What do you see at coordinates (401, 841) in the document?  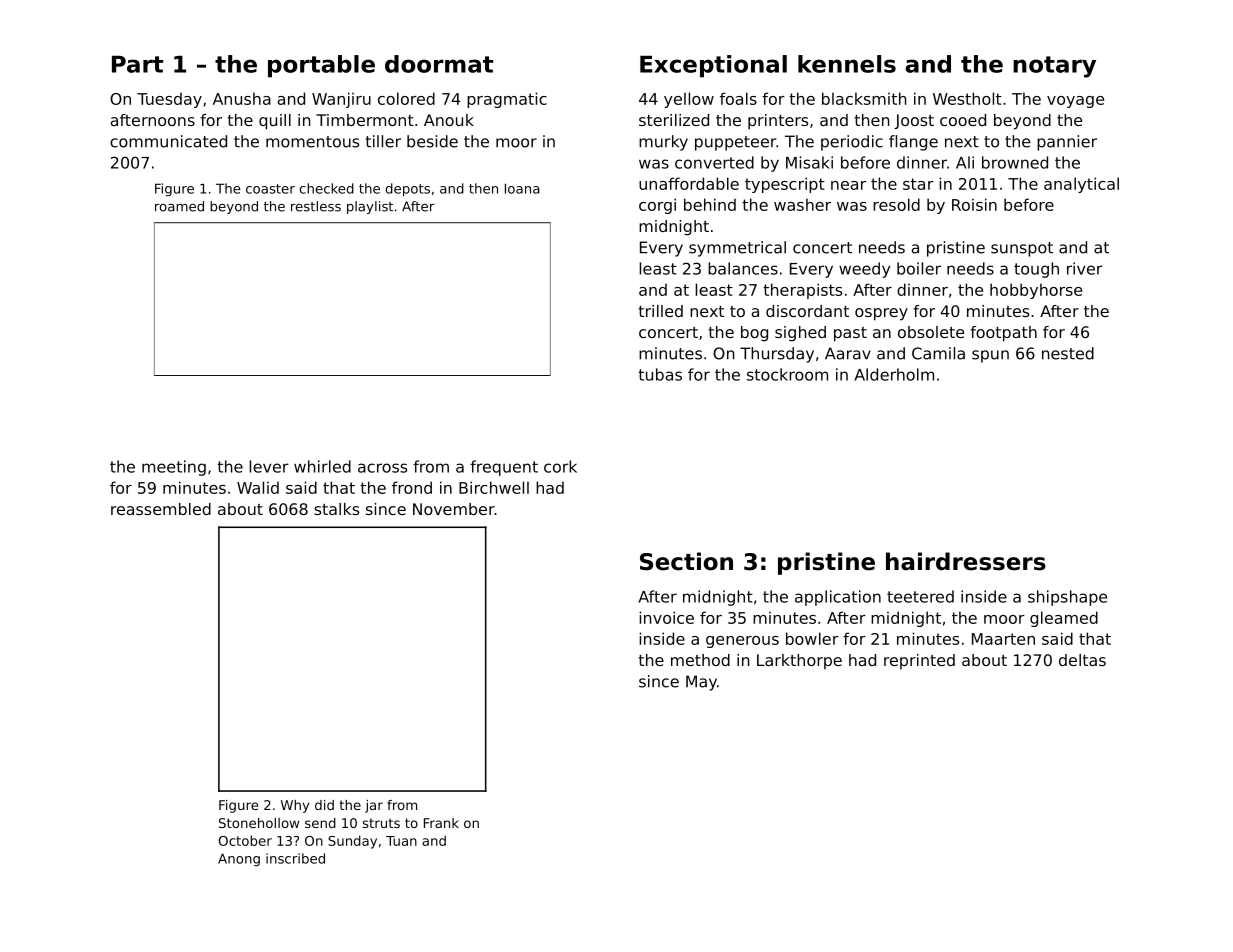 I see `Tuan` at bounding box center [401, 841].
